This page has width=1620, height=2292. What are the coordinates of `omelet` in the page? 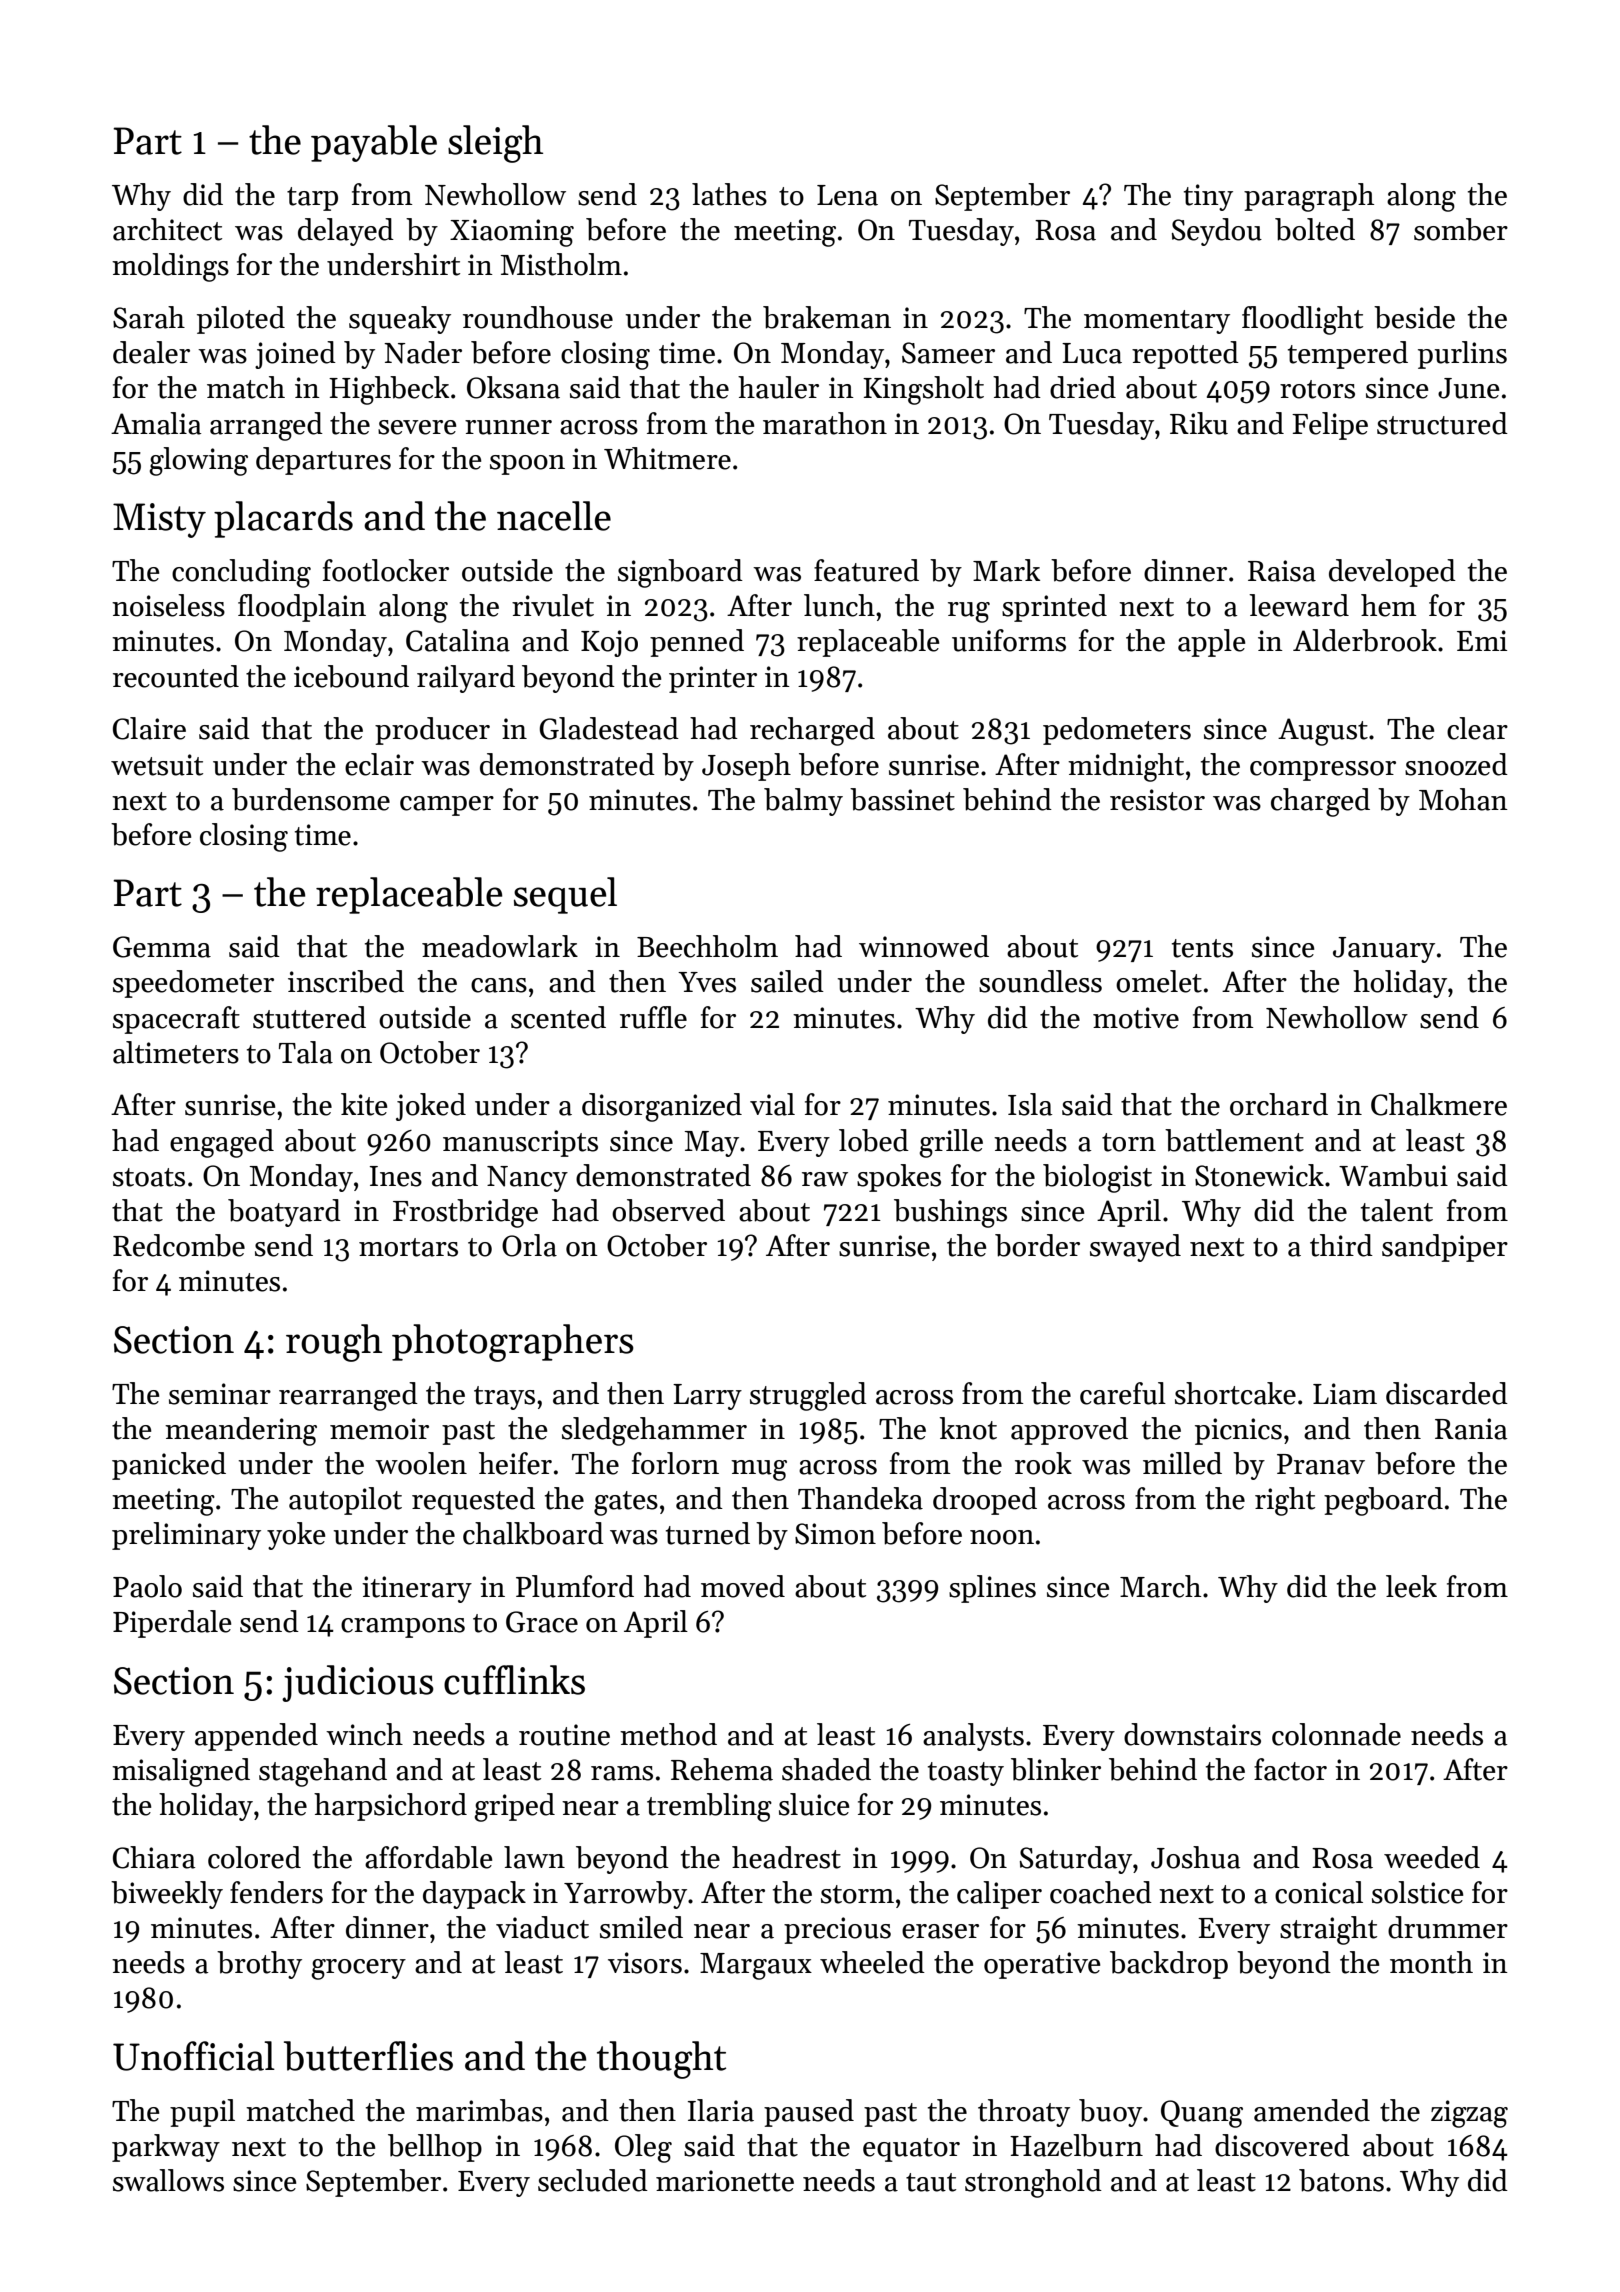 It's located at (1159, 981).
